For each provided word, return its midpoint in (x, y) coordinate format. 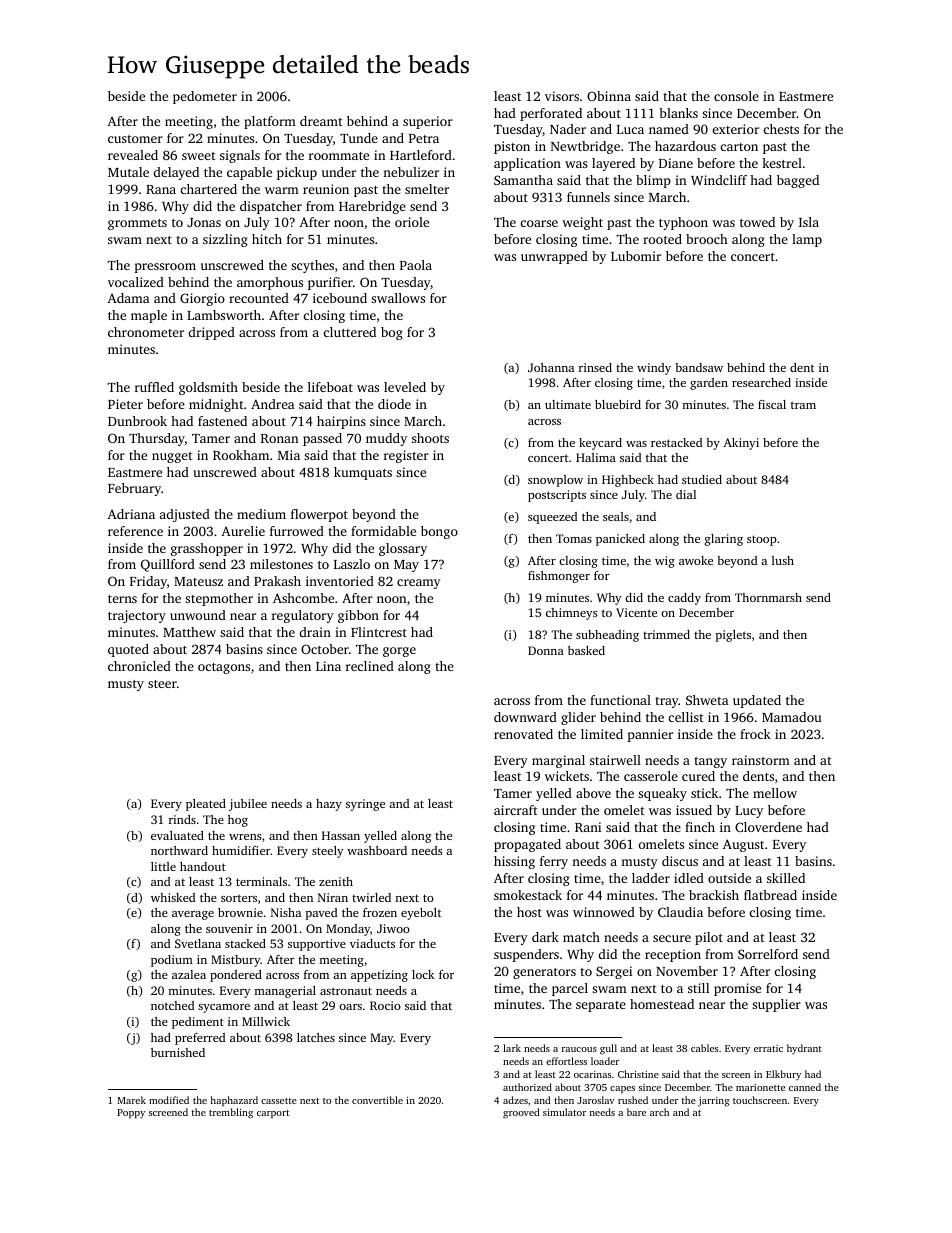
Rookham (241, 455)
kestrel (782, 163)
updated (757, 701)
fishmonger (559, 577)
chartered (209, 189)
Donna (546, 650)
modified (169, 1100)
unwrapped (554, 257)
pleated (206, 805)
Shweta (707, 700)
